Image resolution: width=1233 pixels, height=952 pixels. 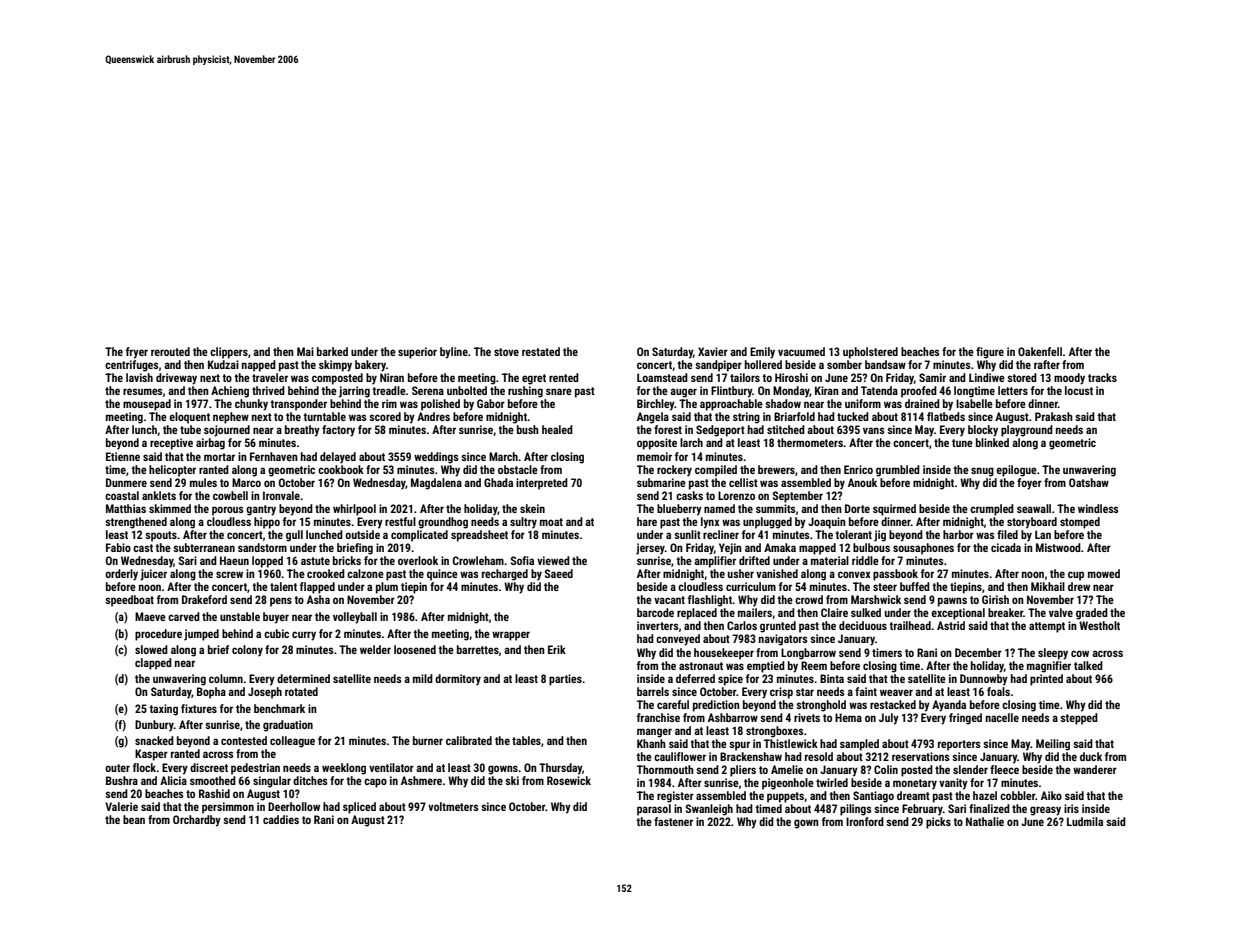 I want to click on mowed, so click(x=1104, y=573).
